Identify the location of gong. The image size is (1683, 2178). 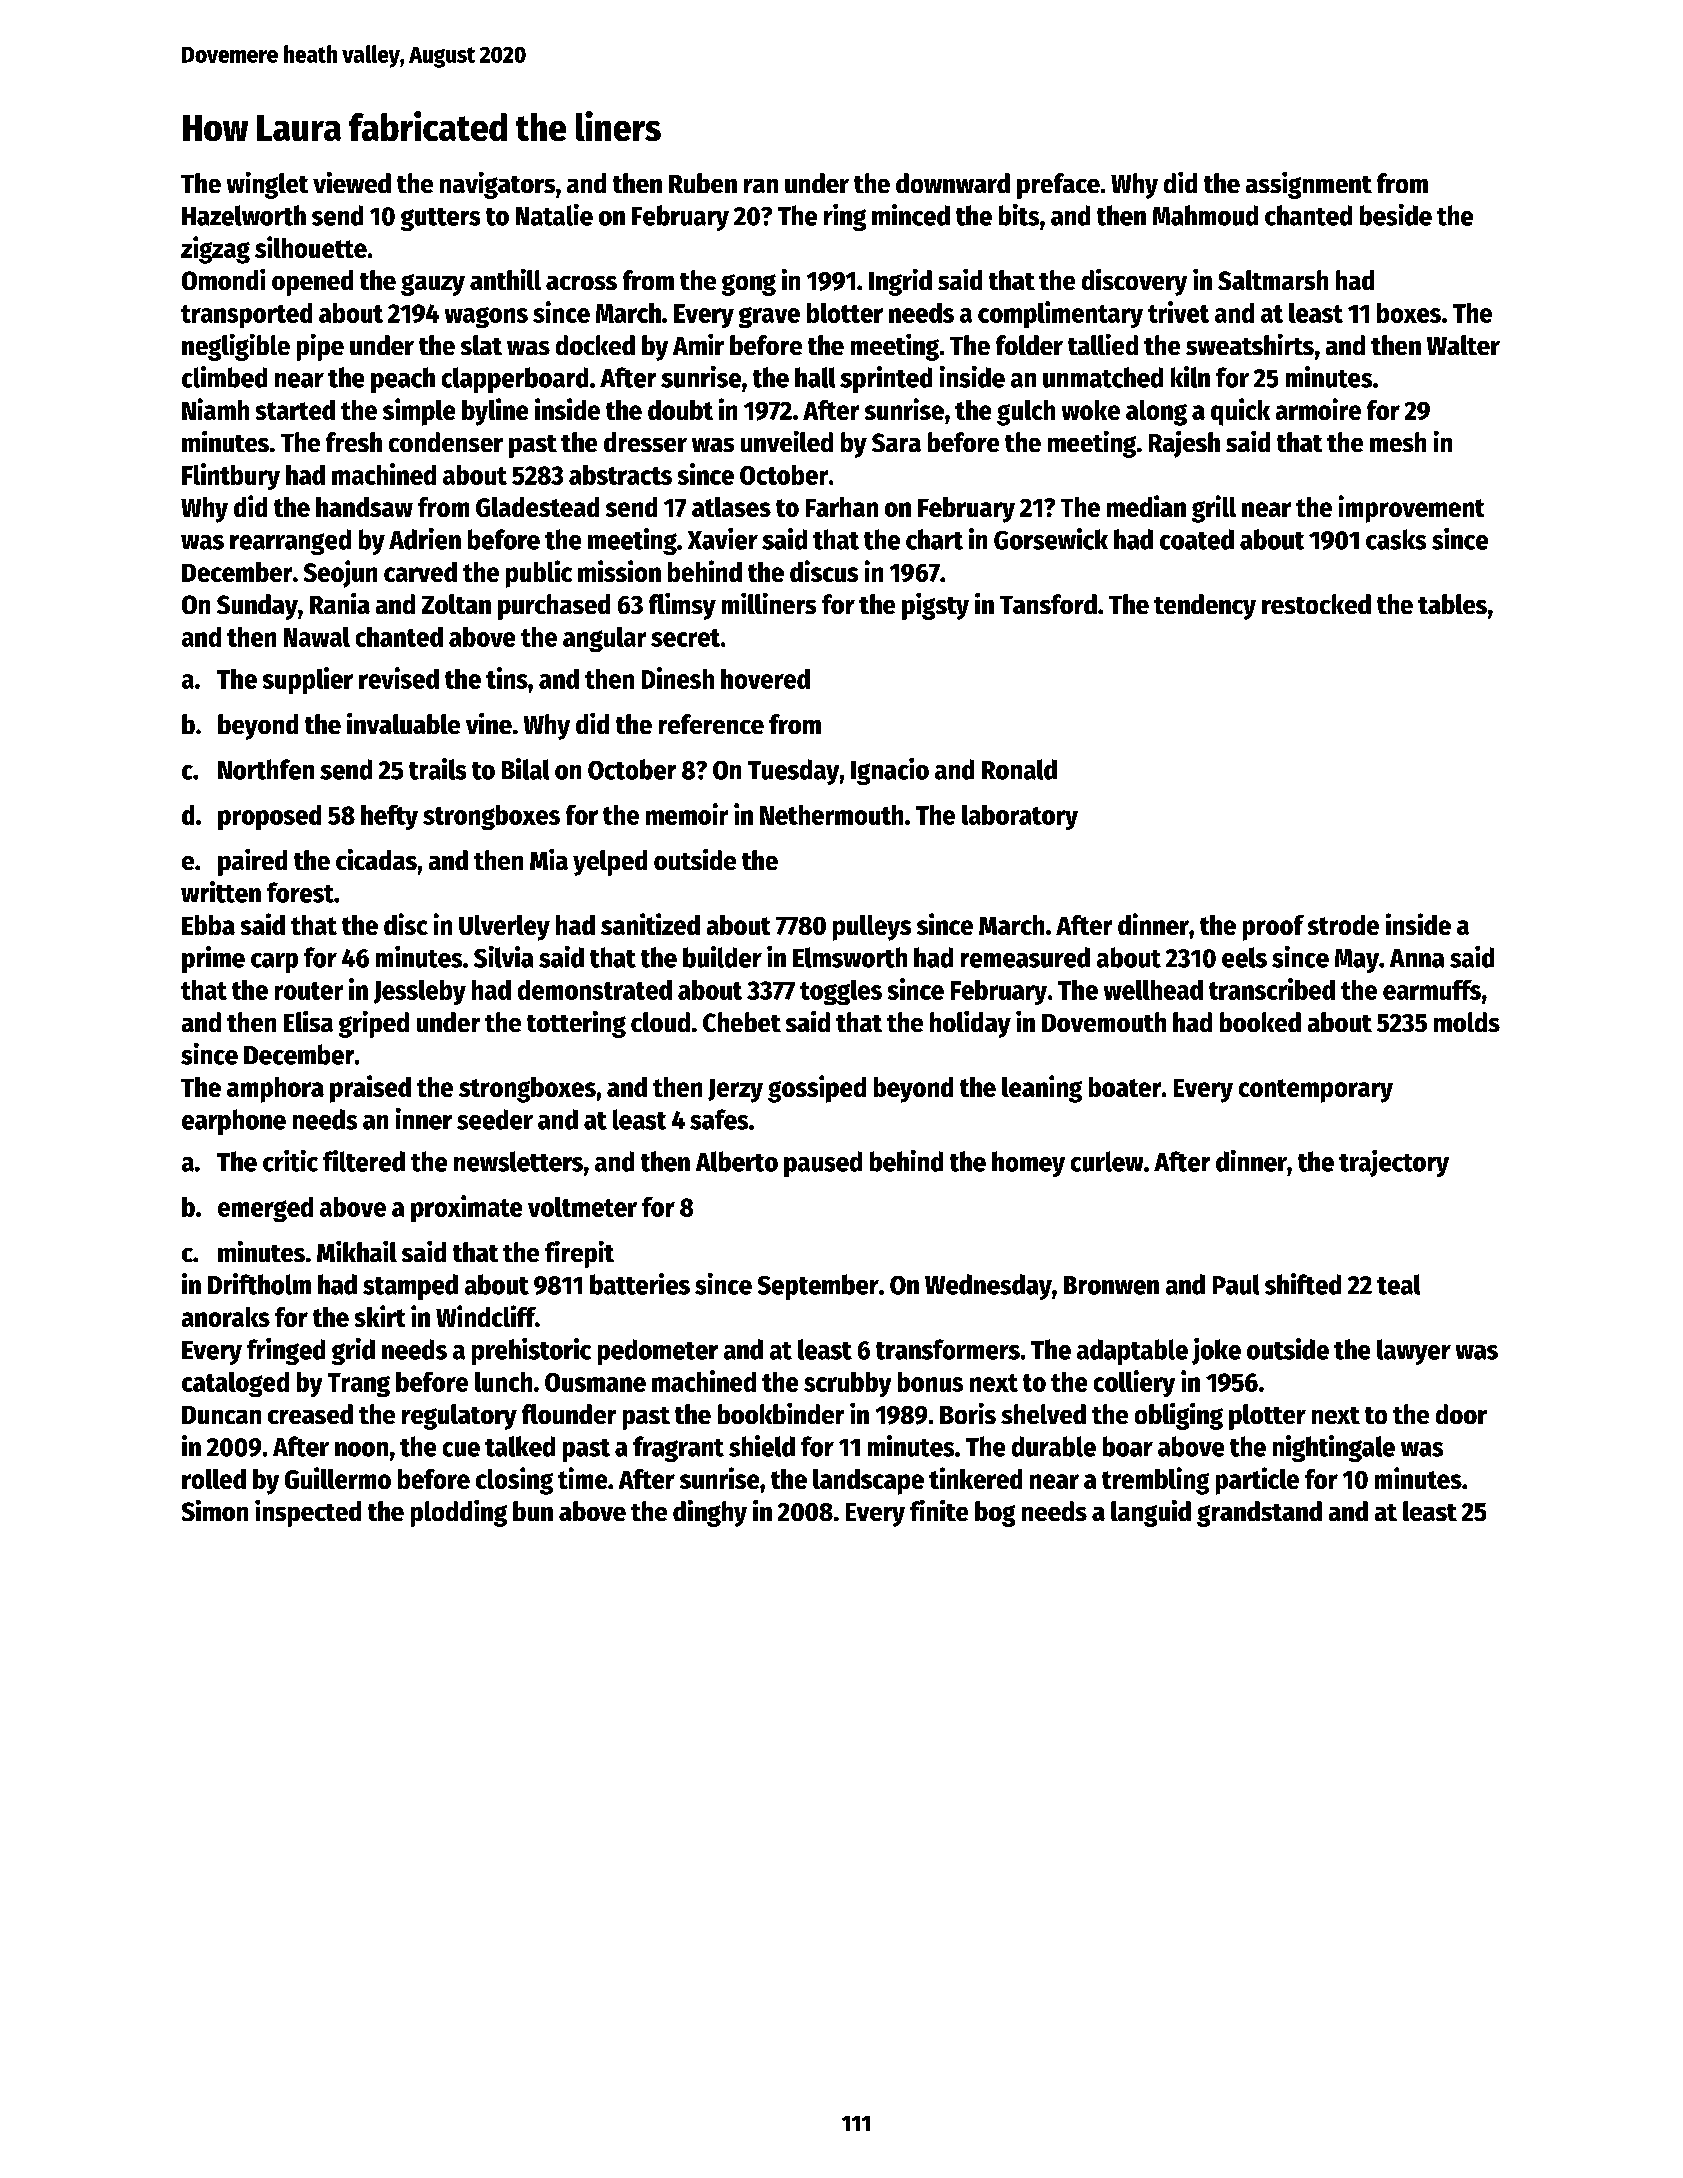
(749, 285).
